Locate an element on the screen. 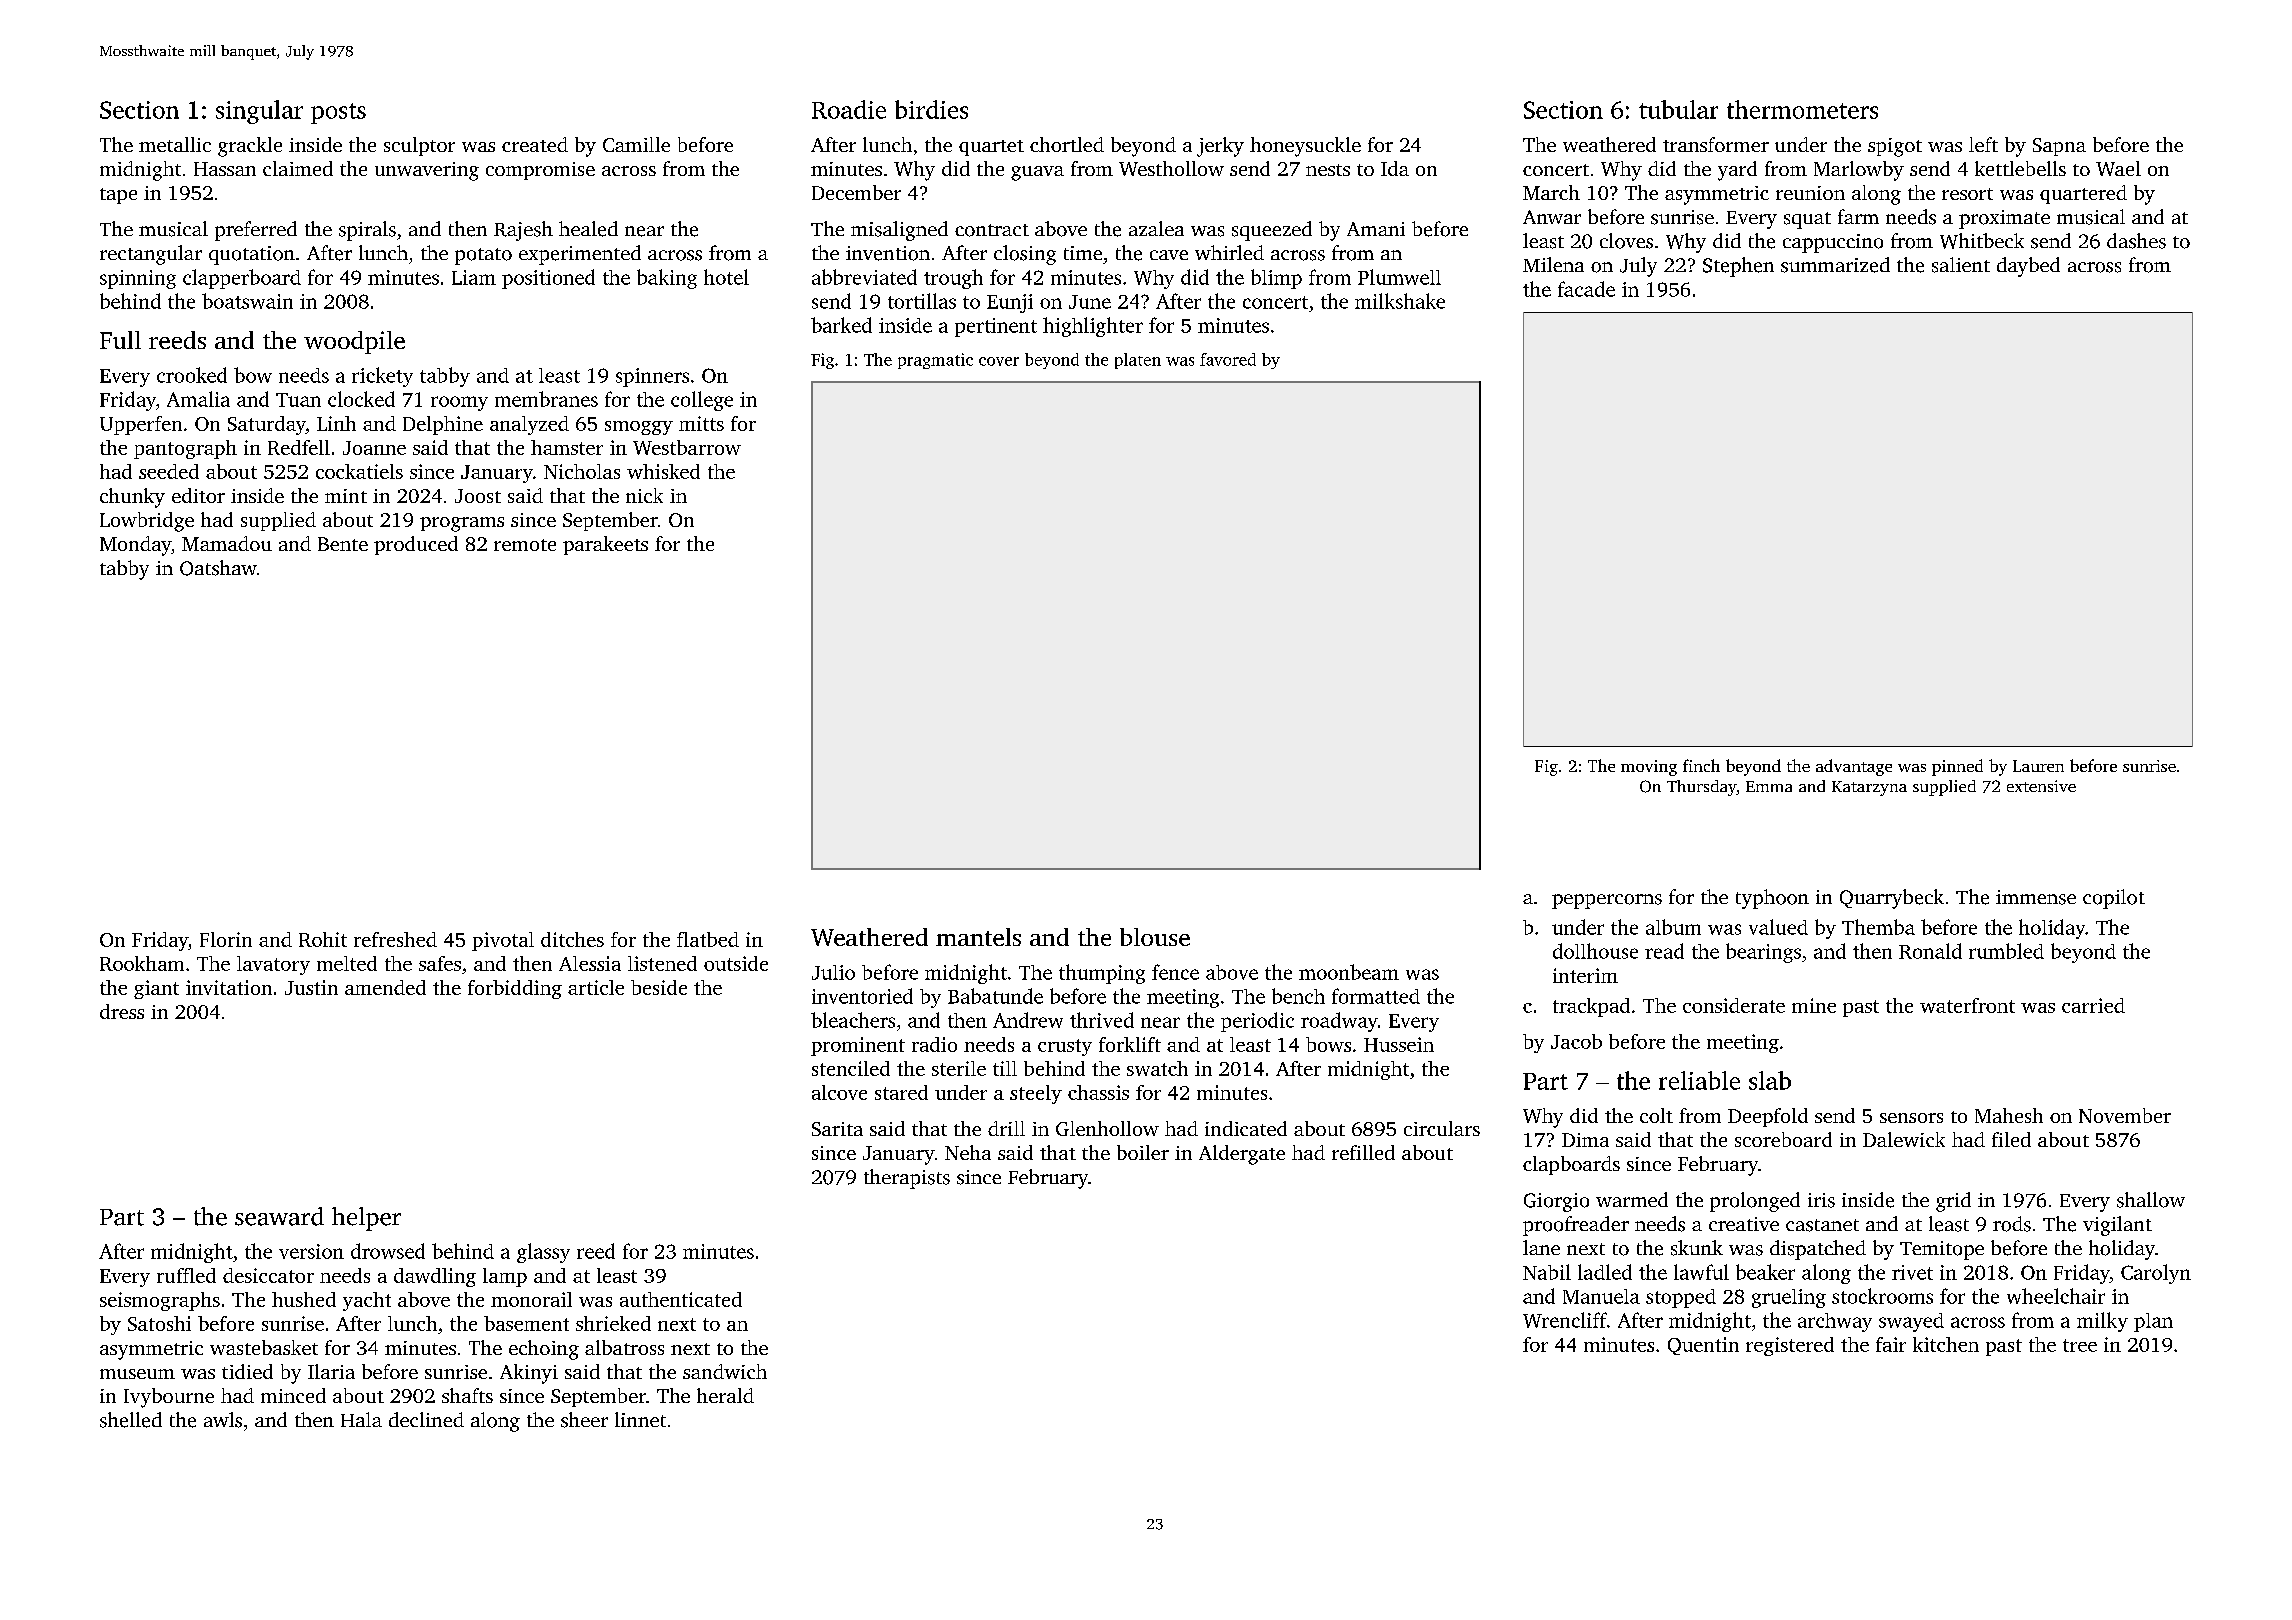 The height and width of the screenshot is (1620, 2292). album is located at coordinates (1673, 927).
